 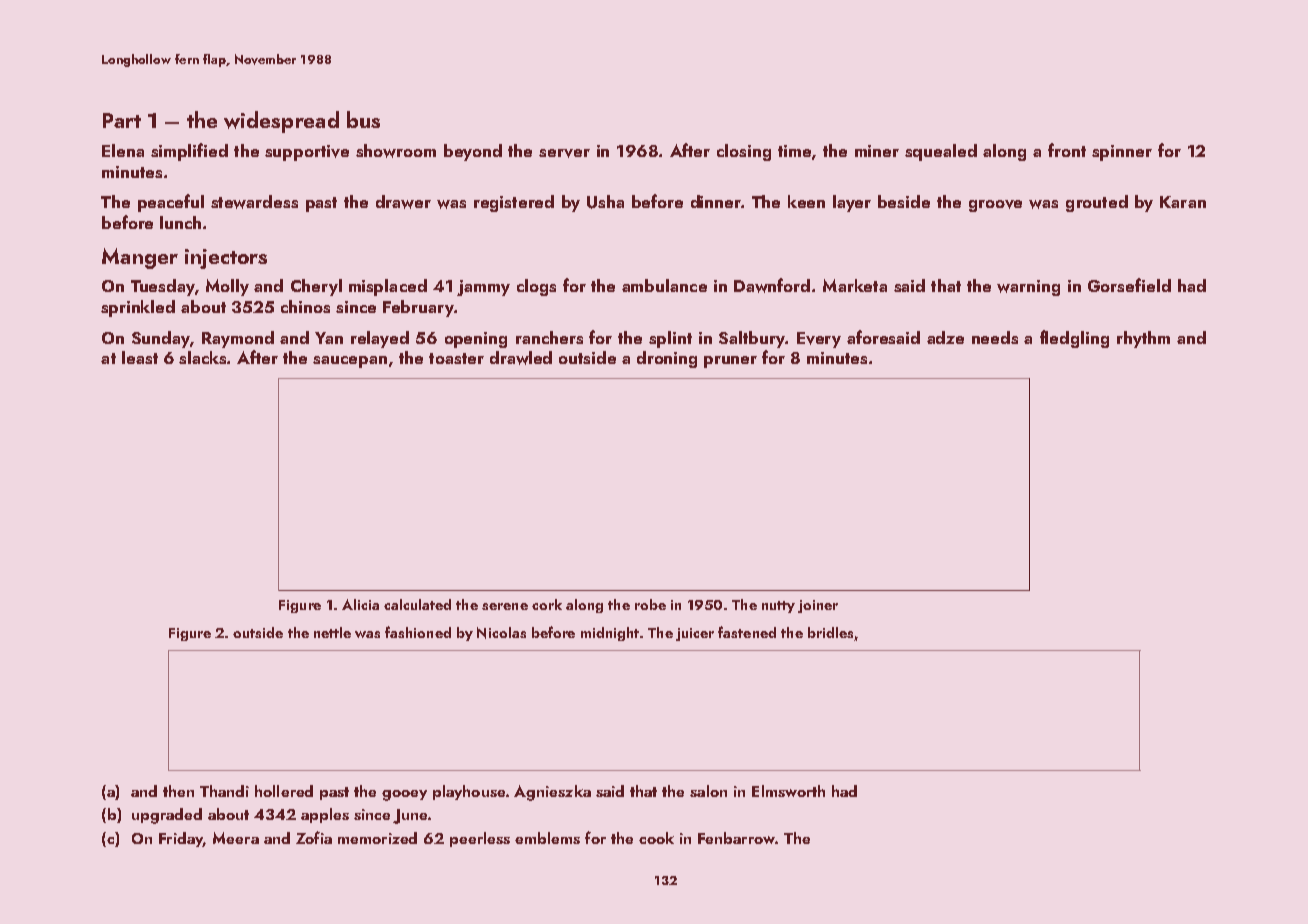 What do you see at coordinates (995, 206) in the image?
I see `groove` at bounding box center [995, 206].
